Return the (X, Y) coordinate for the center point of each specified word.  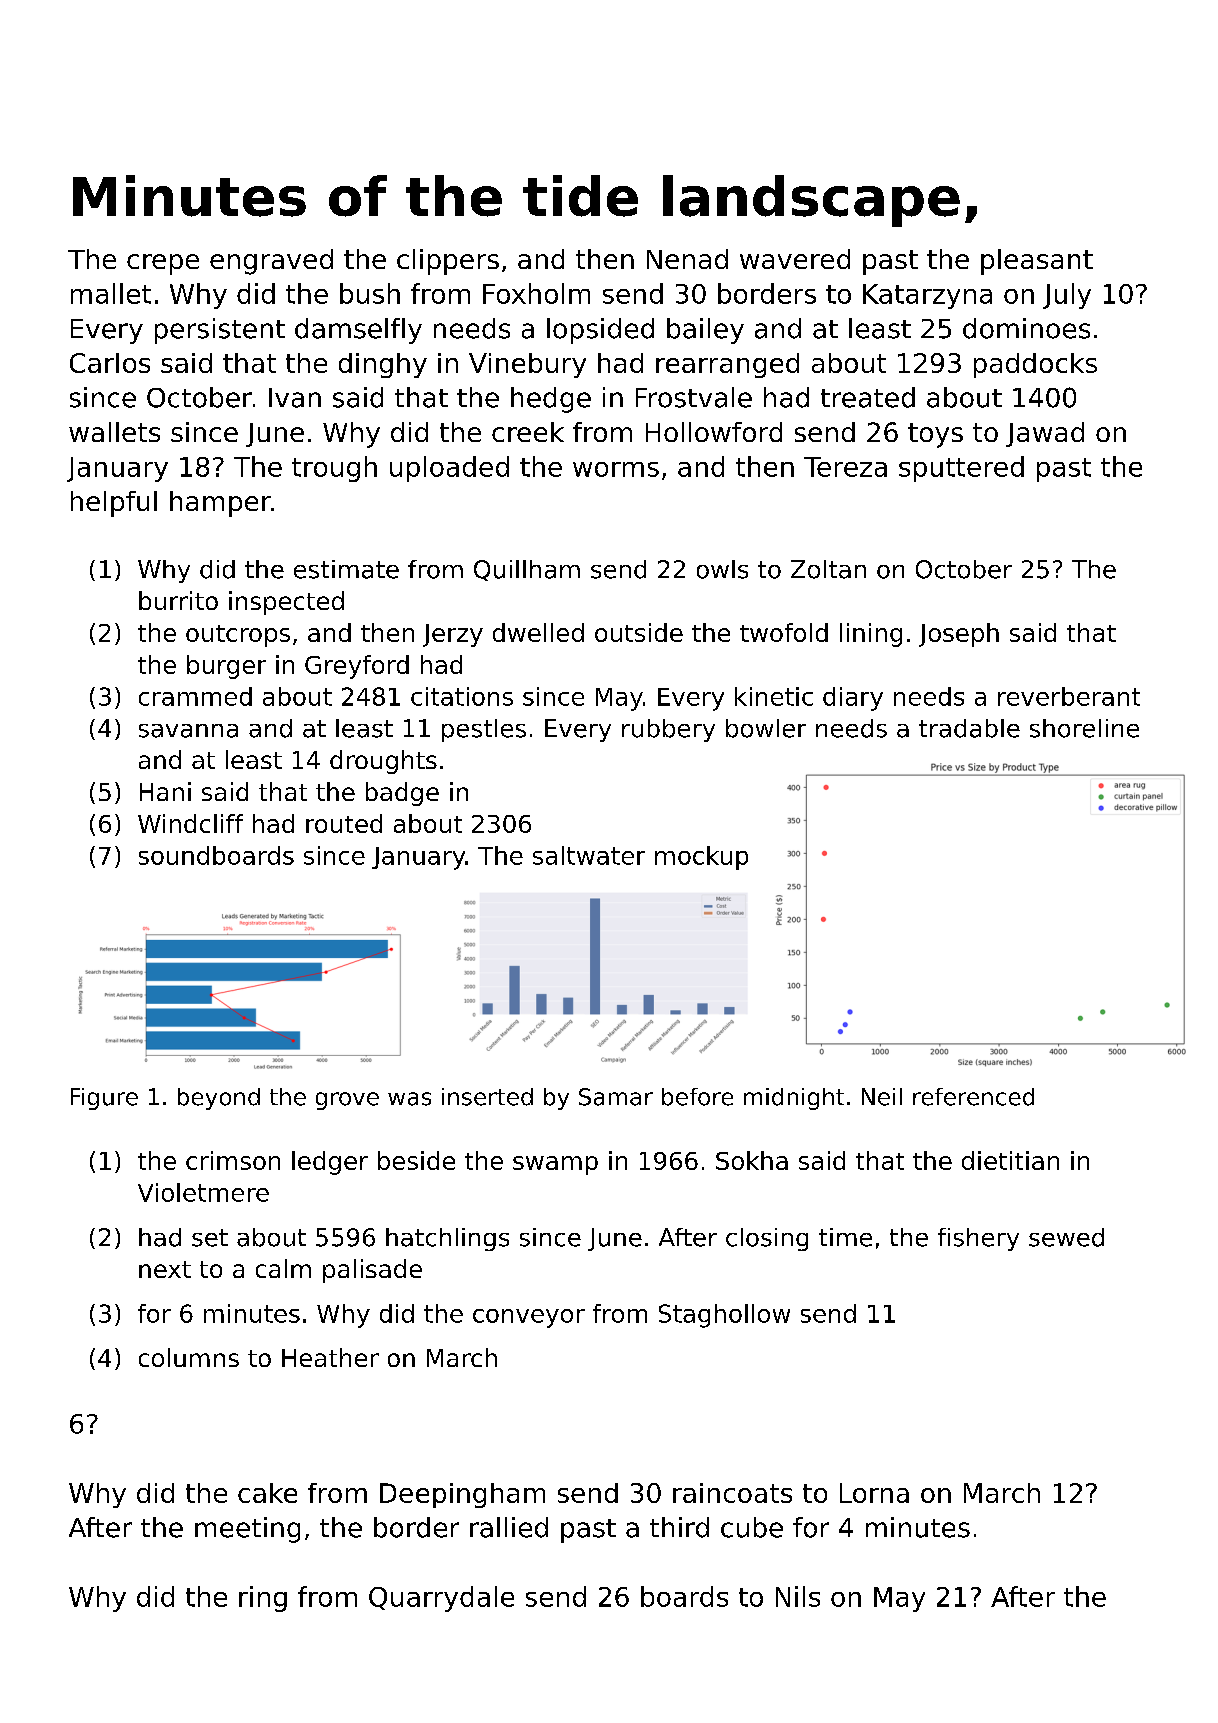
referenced (973, 1097)
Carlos (110, 363)
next (165, 1269)
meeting (247, 1530)
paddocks (1035, 365)
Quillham (527, 570)
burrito (178, 600)
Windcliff (190, 823)
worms (616, 469)
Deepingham (462, 1495)
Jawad (1045, 434)
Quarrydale (441, 1599)
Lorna (874, 1493)
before (697, 1097)
